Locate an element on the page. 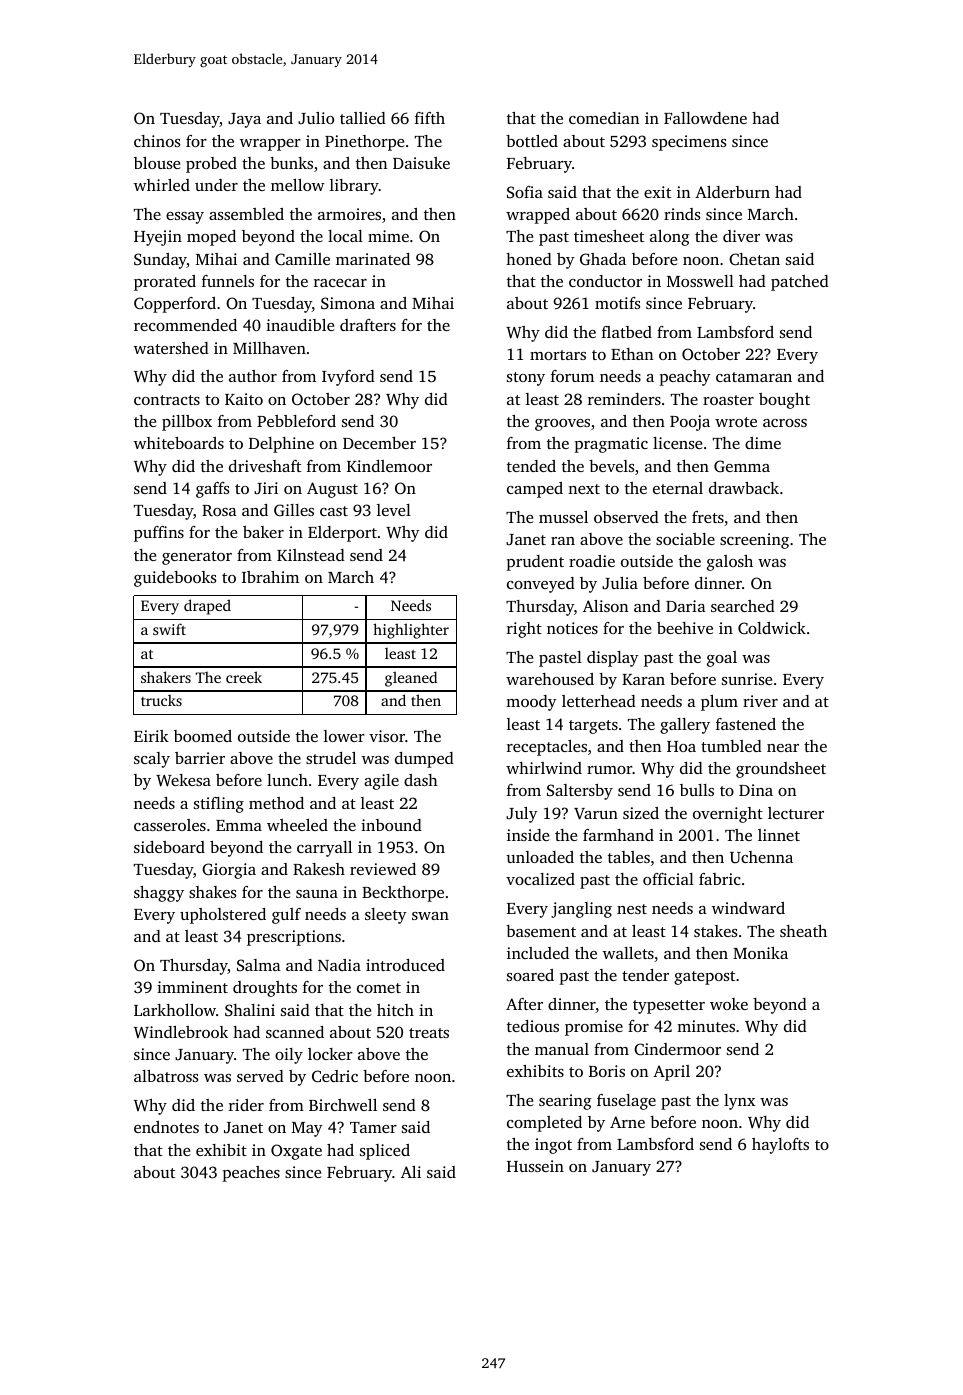  drawback is located at coordinates (744, 488).
